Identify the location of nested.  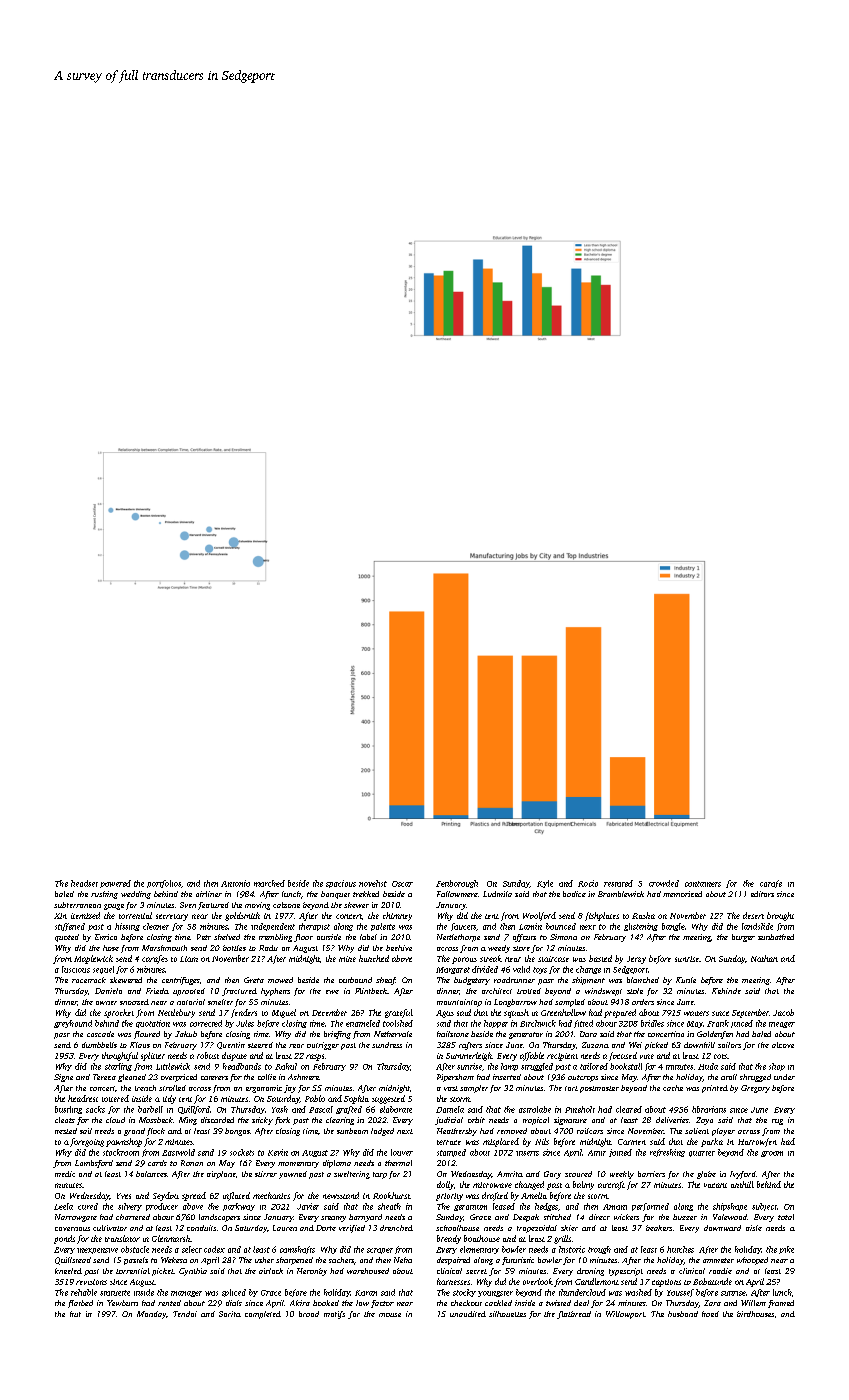
(66, 1131).
